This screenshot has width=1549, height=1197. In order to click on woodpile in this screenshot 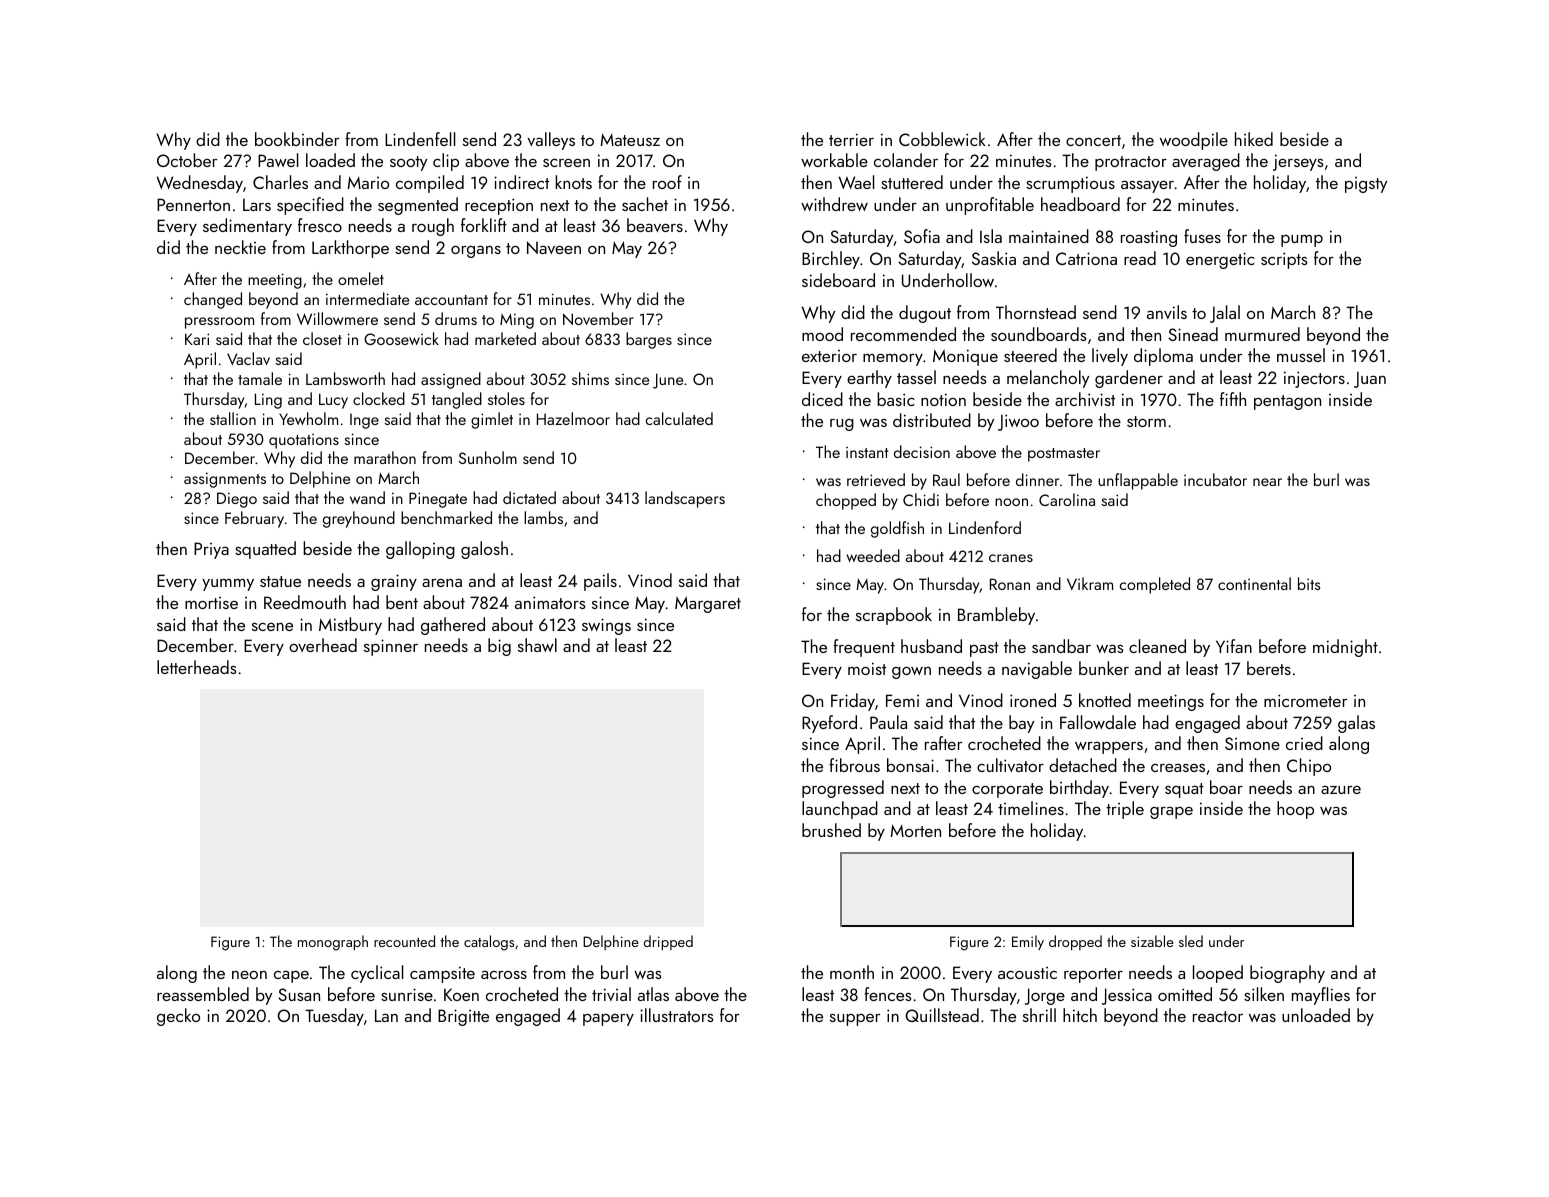, I will do `click(1194, 141)`.
